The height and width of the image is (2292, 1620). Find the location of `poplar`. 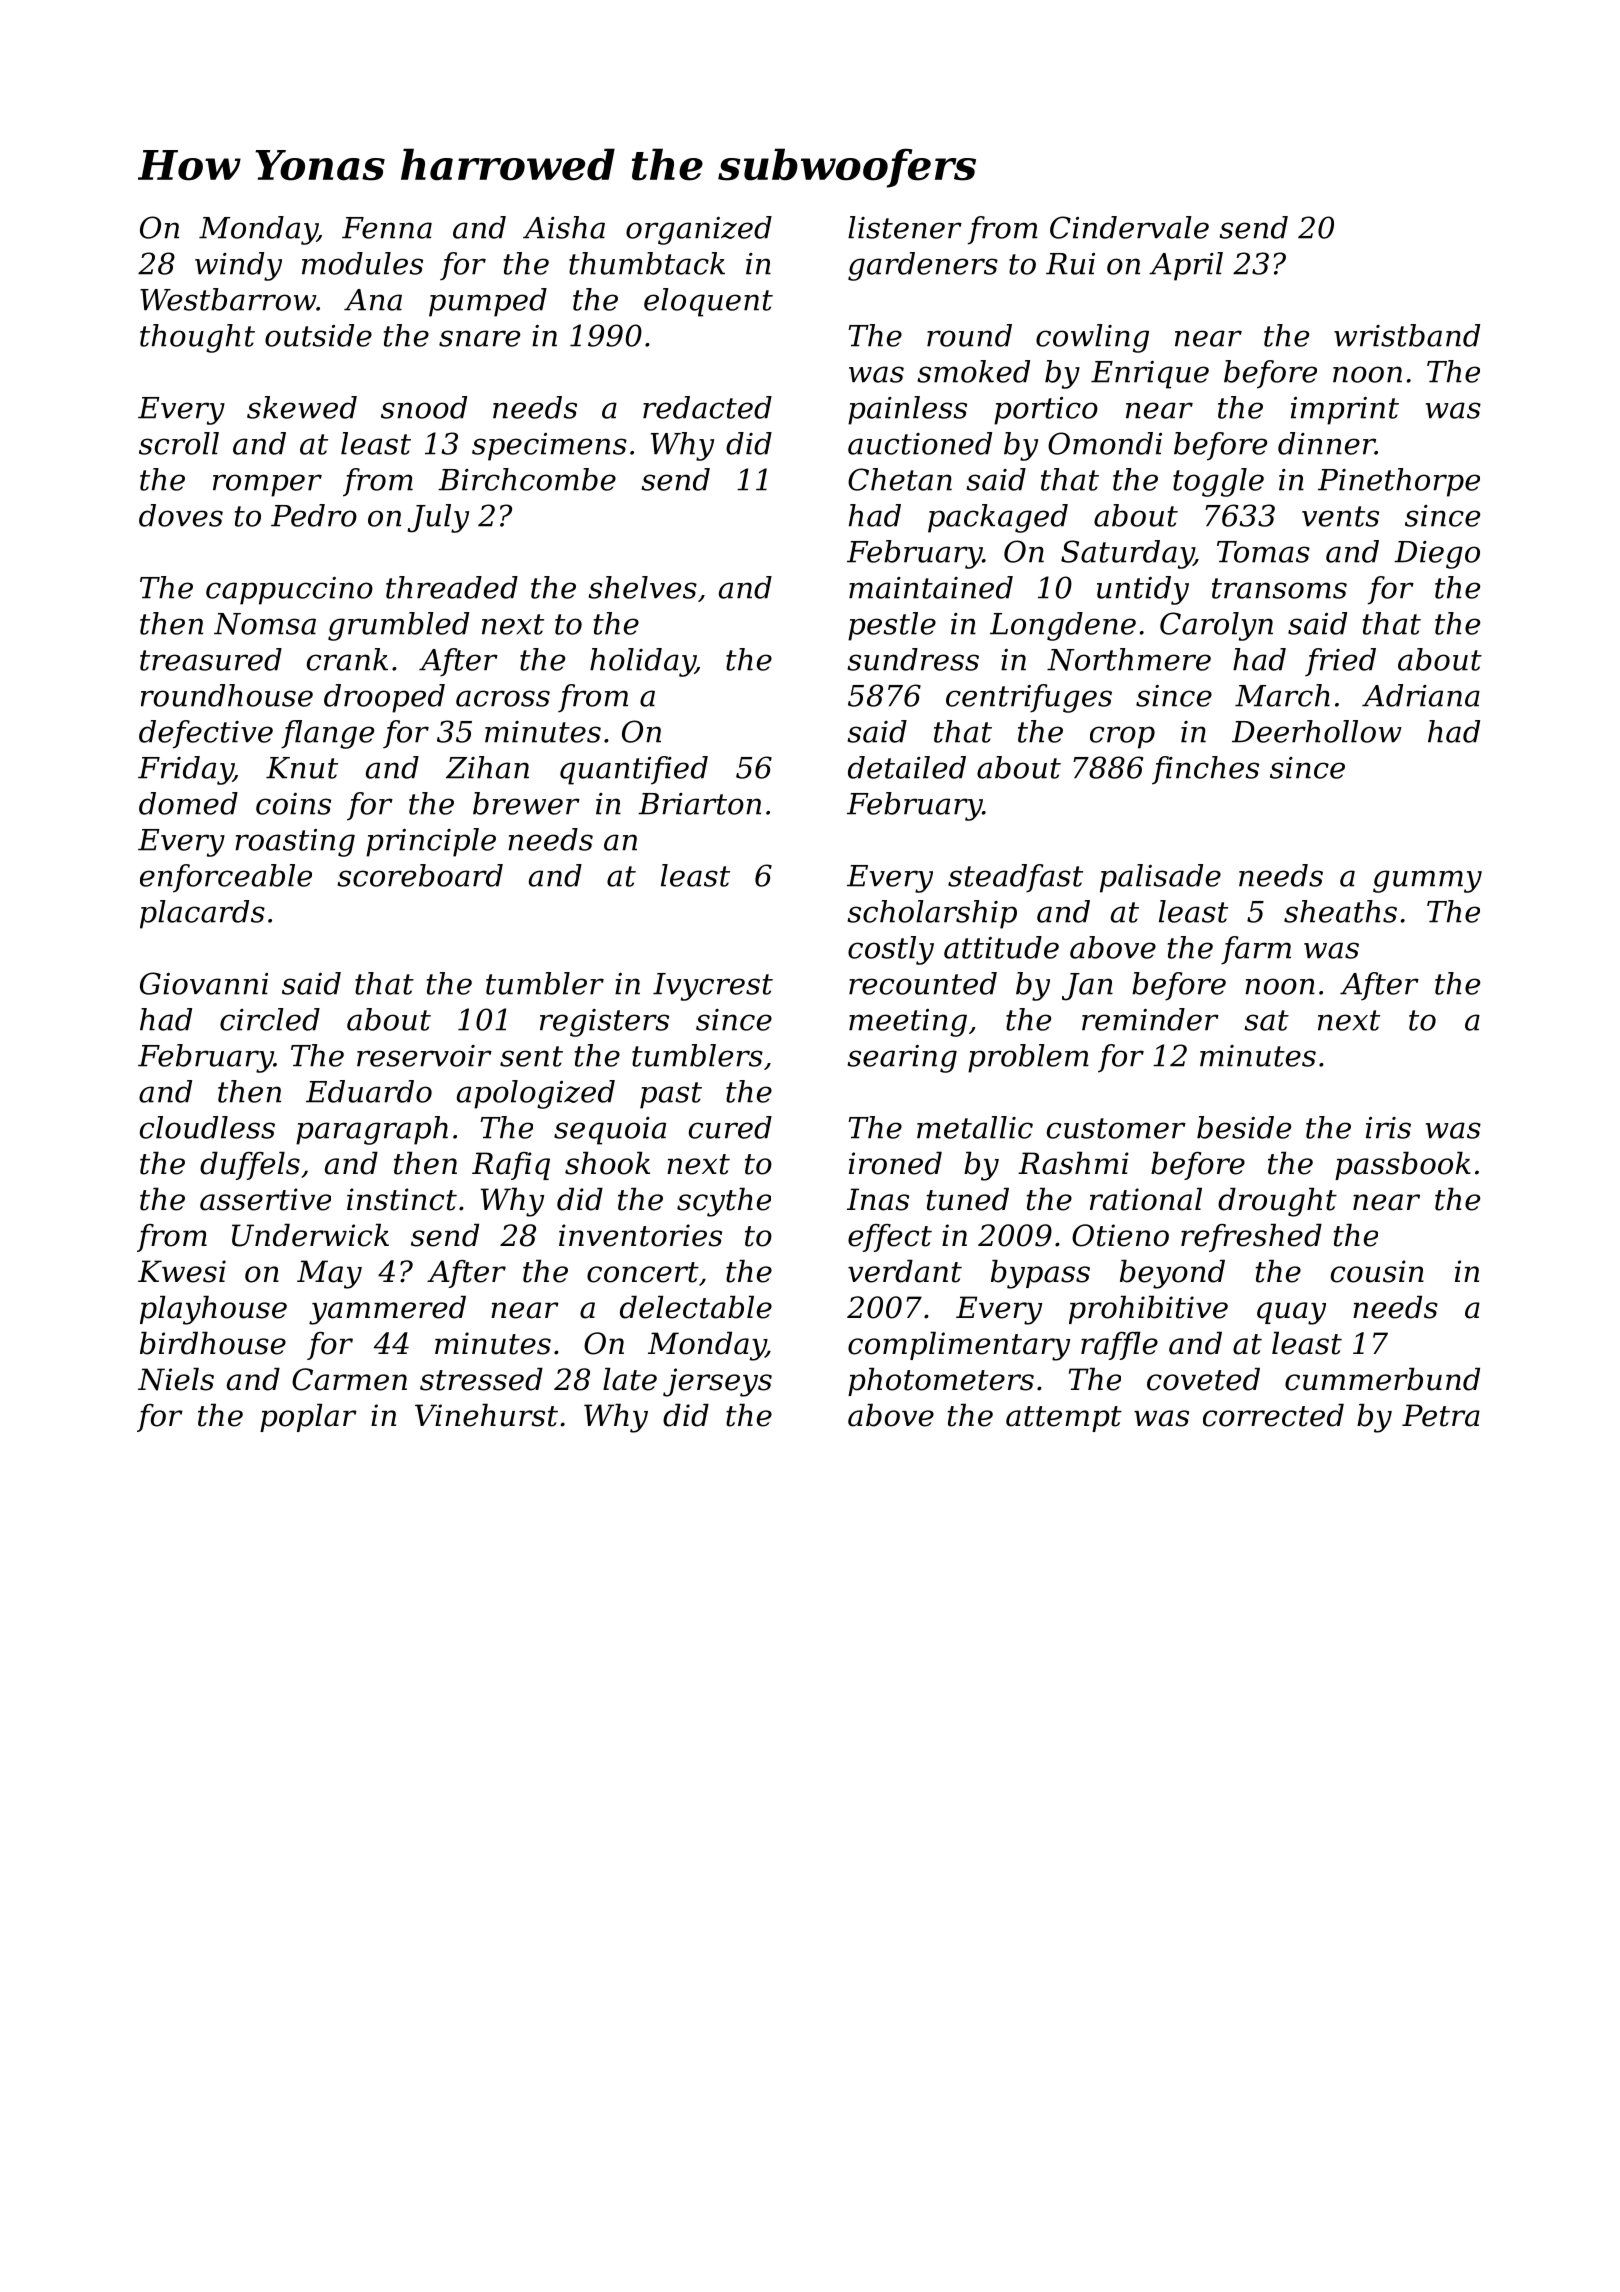

poplar is located at coordinates (308, 1418).
